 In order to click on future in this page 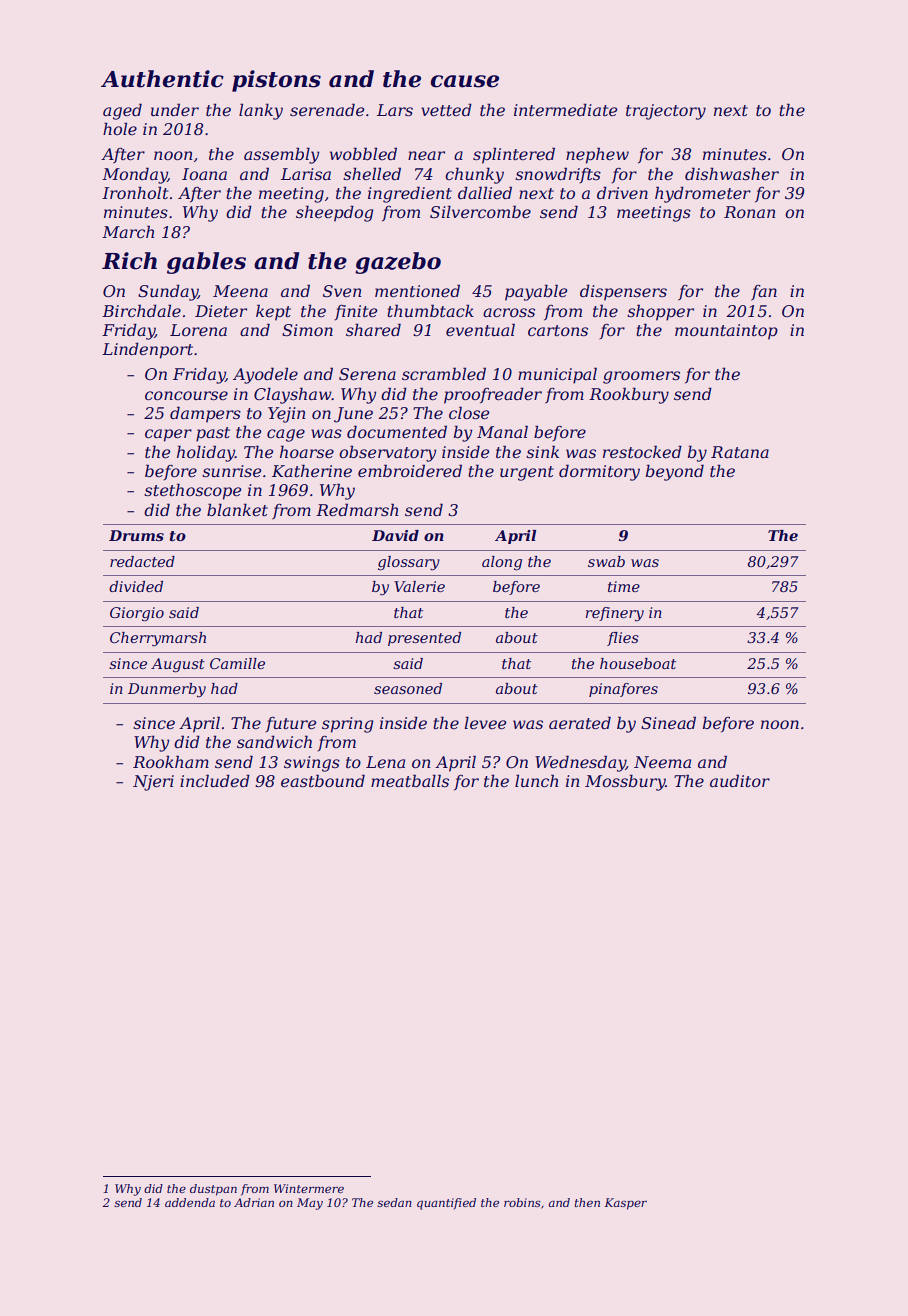, I will do `click(291, 724)`.
